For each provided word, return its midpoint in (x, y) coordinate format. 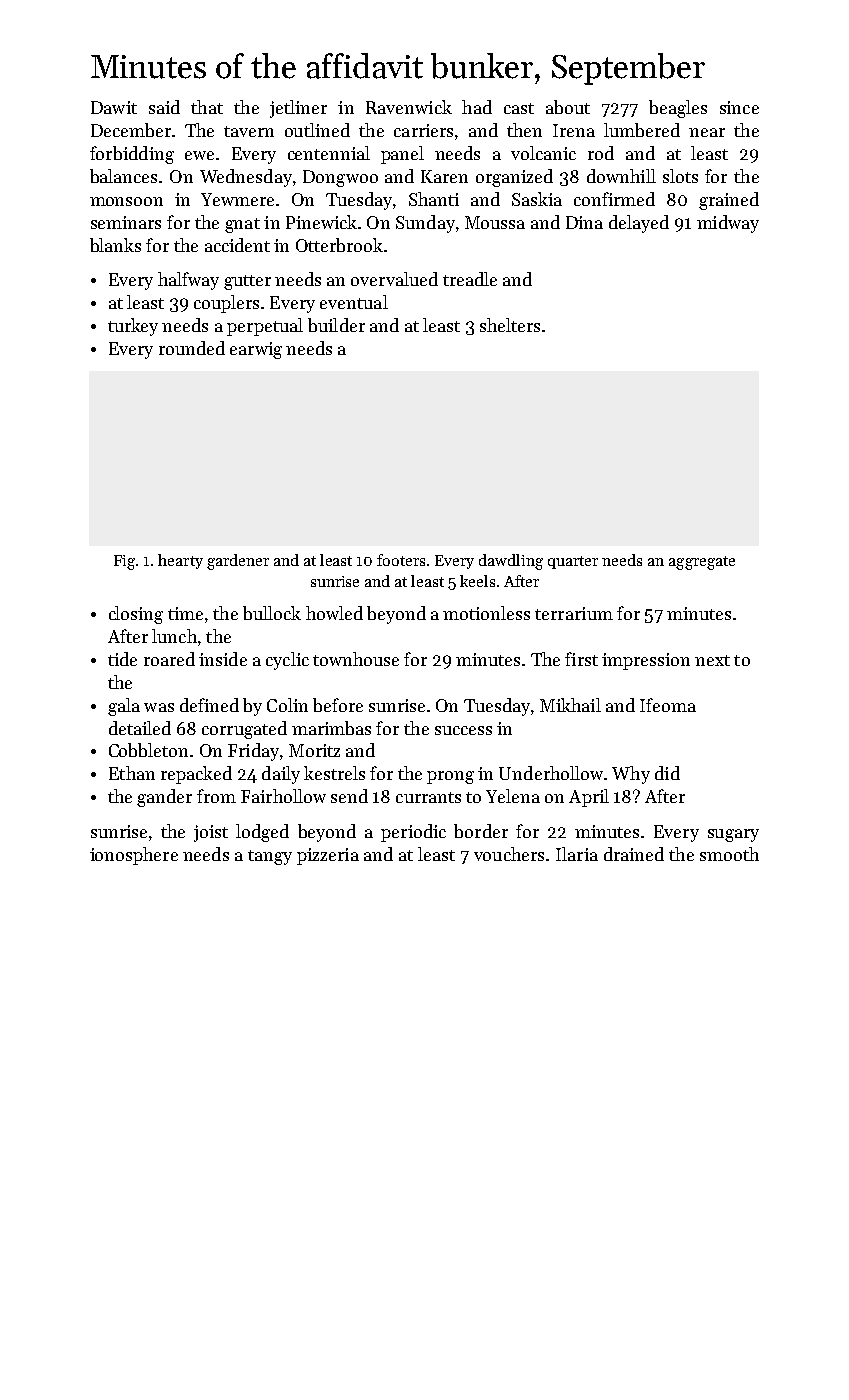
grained (729, 201)
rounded (192, 348)
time (185, 613)
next (712, 660)
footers (401, 560)
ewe (199, 155)
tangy (270, 857)
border (481, 831)
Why (631, 775)
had (477, 107)
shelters (510, 325)
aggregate (702, 563)
